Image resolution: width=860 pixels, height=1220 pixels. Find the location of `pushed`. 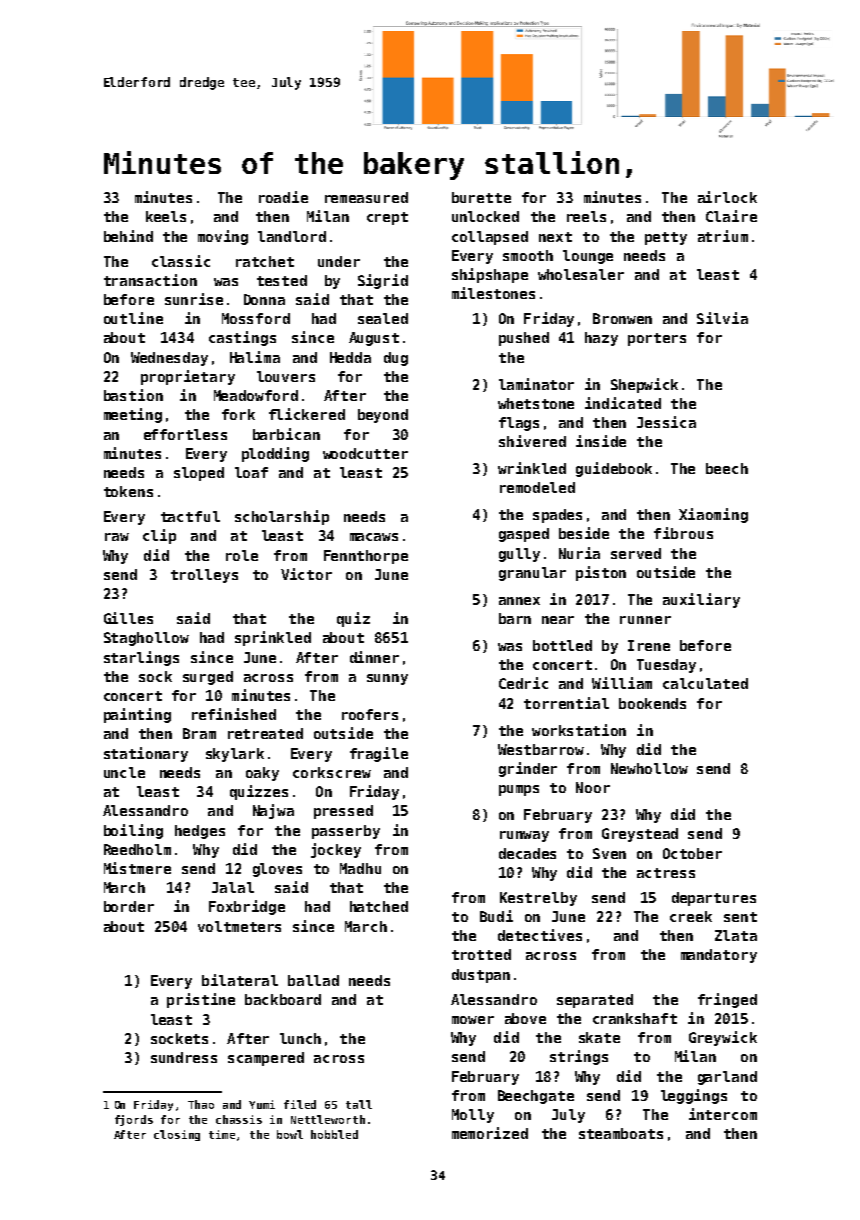

pushed is located at coordinates (524, 339).
